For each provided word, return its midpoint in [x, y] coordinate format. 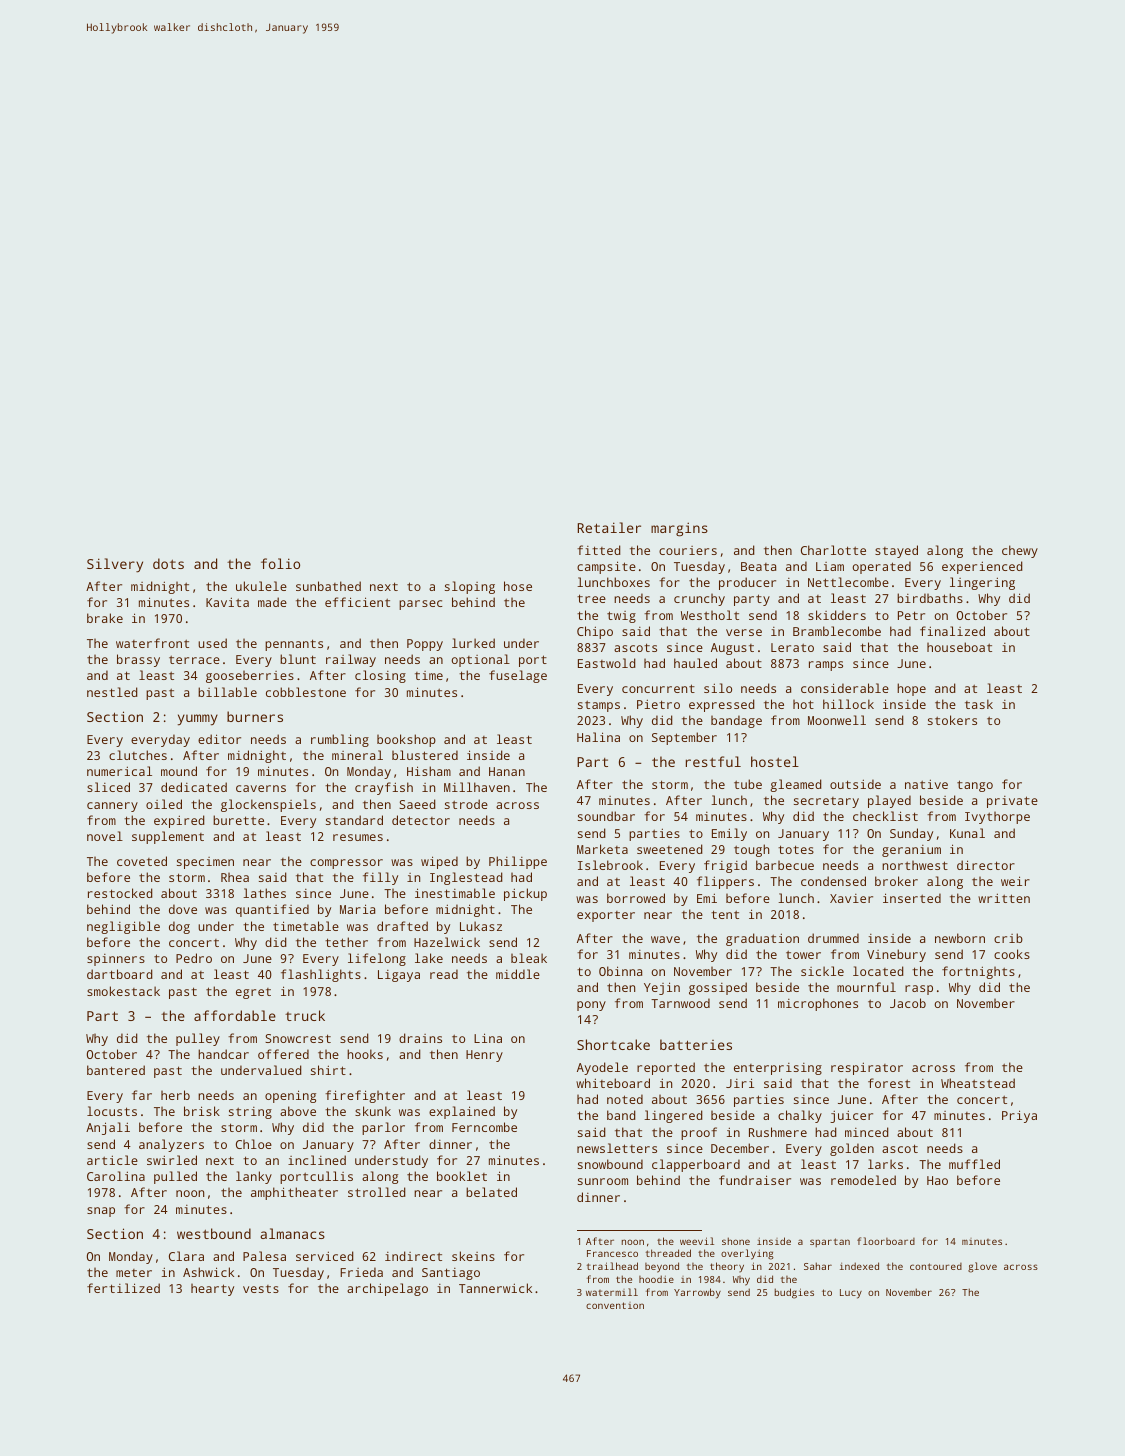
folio [280, 563]
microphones [818, 1004]
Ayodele [602, 1068]
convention [615, 1305]
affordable [235, 1015]
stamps [599, 706]
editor [219, 739]
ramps [826, 666]
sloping [470, 587]
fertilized [123, 1288]
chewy [1020, 551]
